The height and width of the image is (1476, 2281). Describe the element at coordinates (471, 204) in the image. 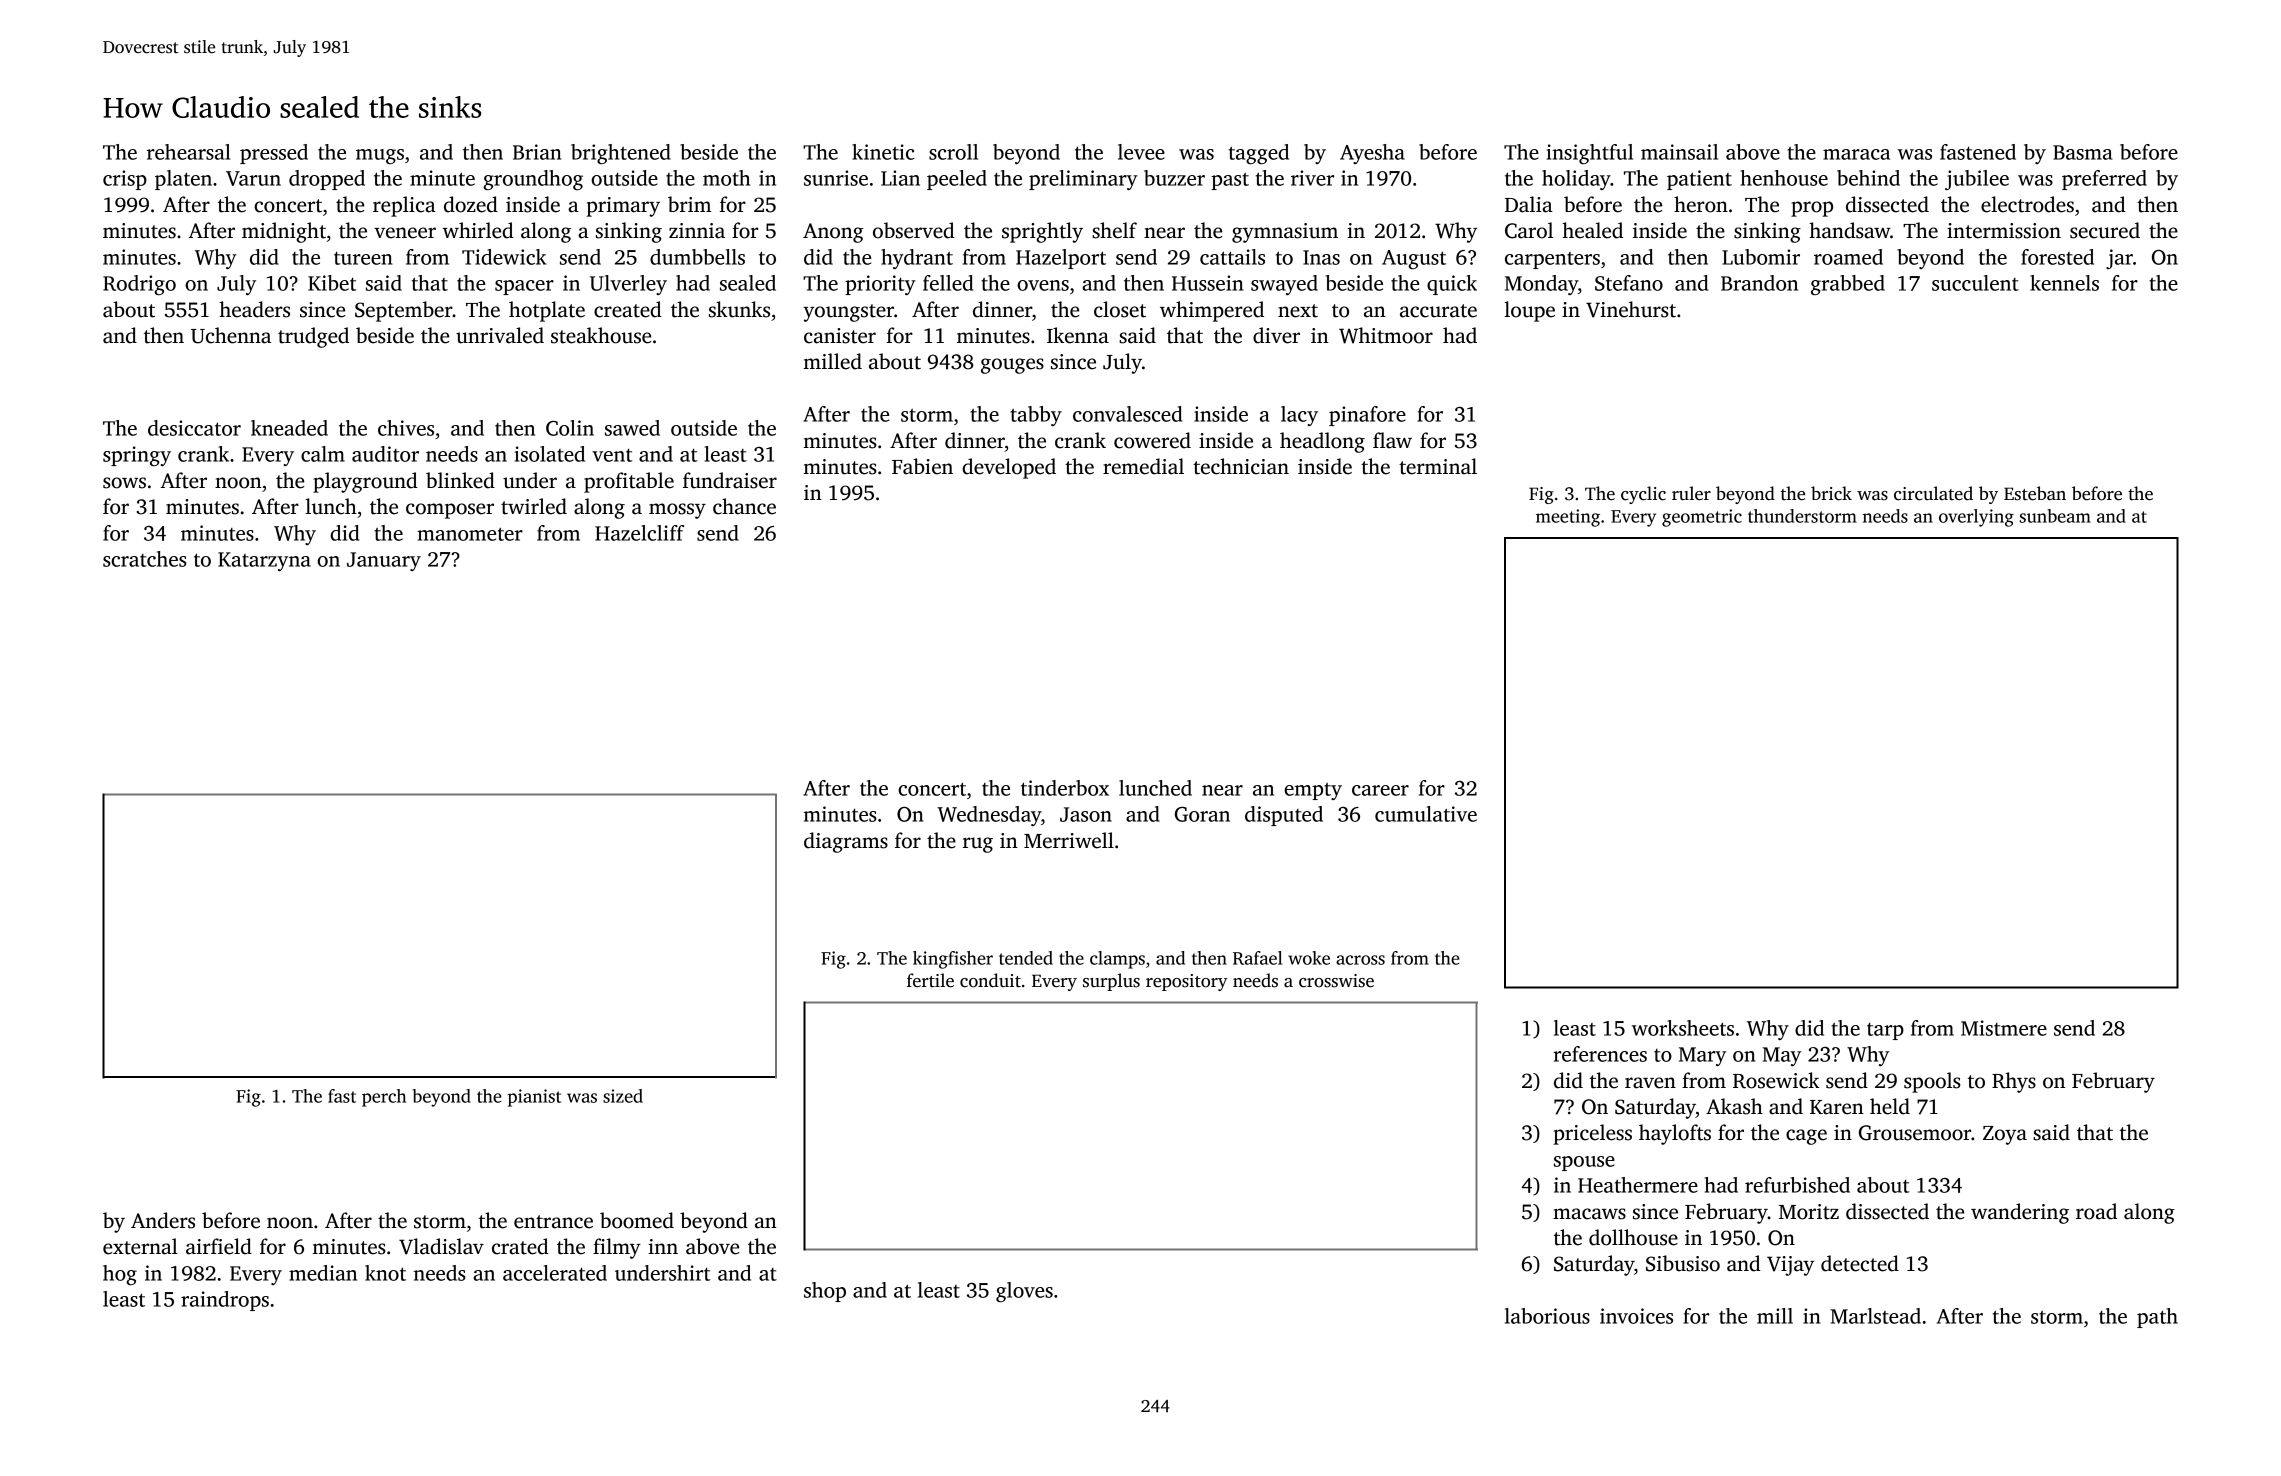

I see `dozed` at that location.
